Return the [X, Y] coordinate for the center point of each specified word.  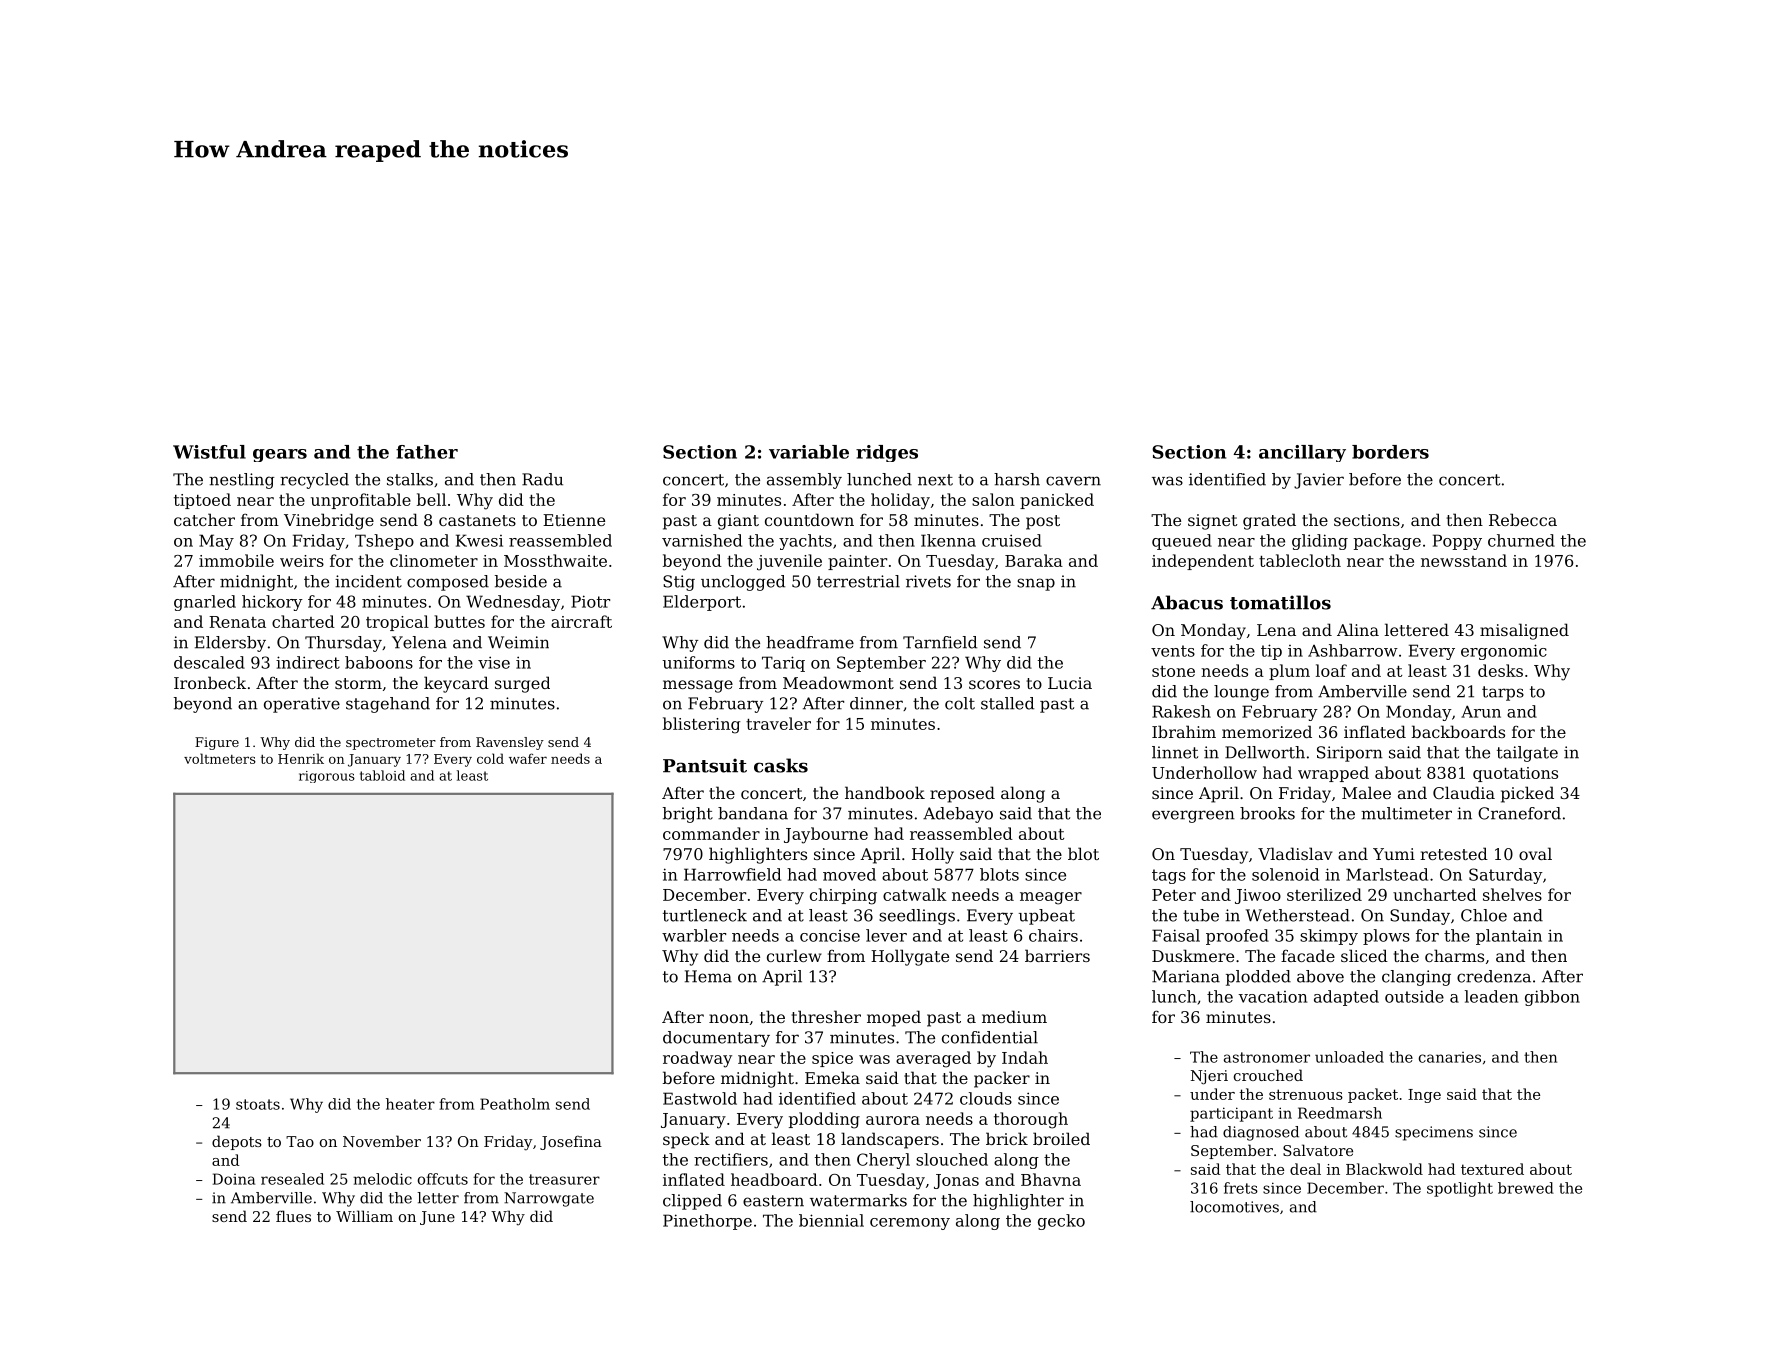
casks [781, 765]
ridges [887, 453]
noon [729, 1018]
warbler [694, 935]
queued [1182, 542]
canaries [1450, 1057]
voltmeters [220, 758]
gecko [1061, 1222]
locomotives [1234, 1207]
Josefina [571, 1142]
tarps [1503, 693]
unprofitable [361, 501]
